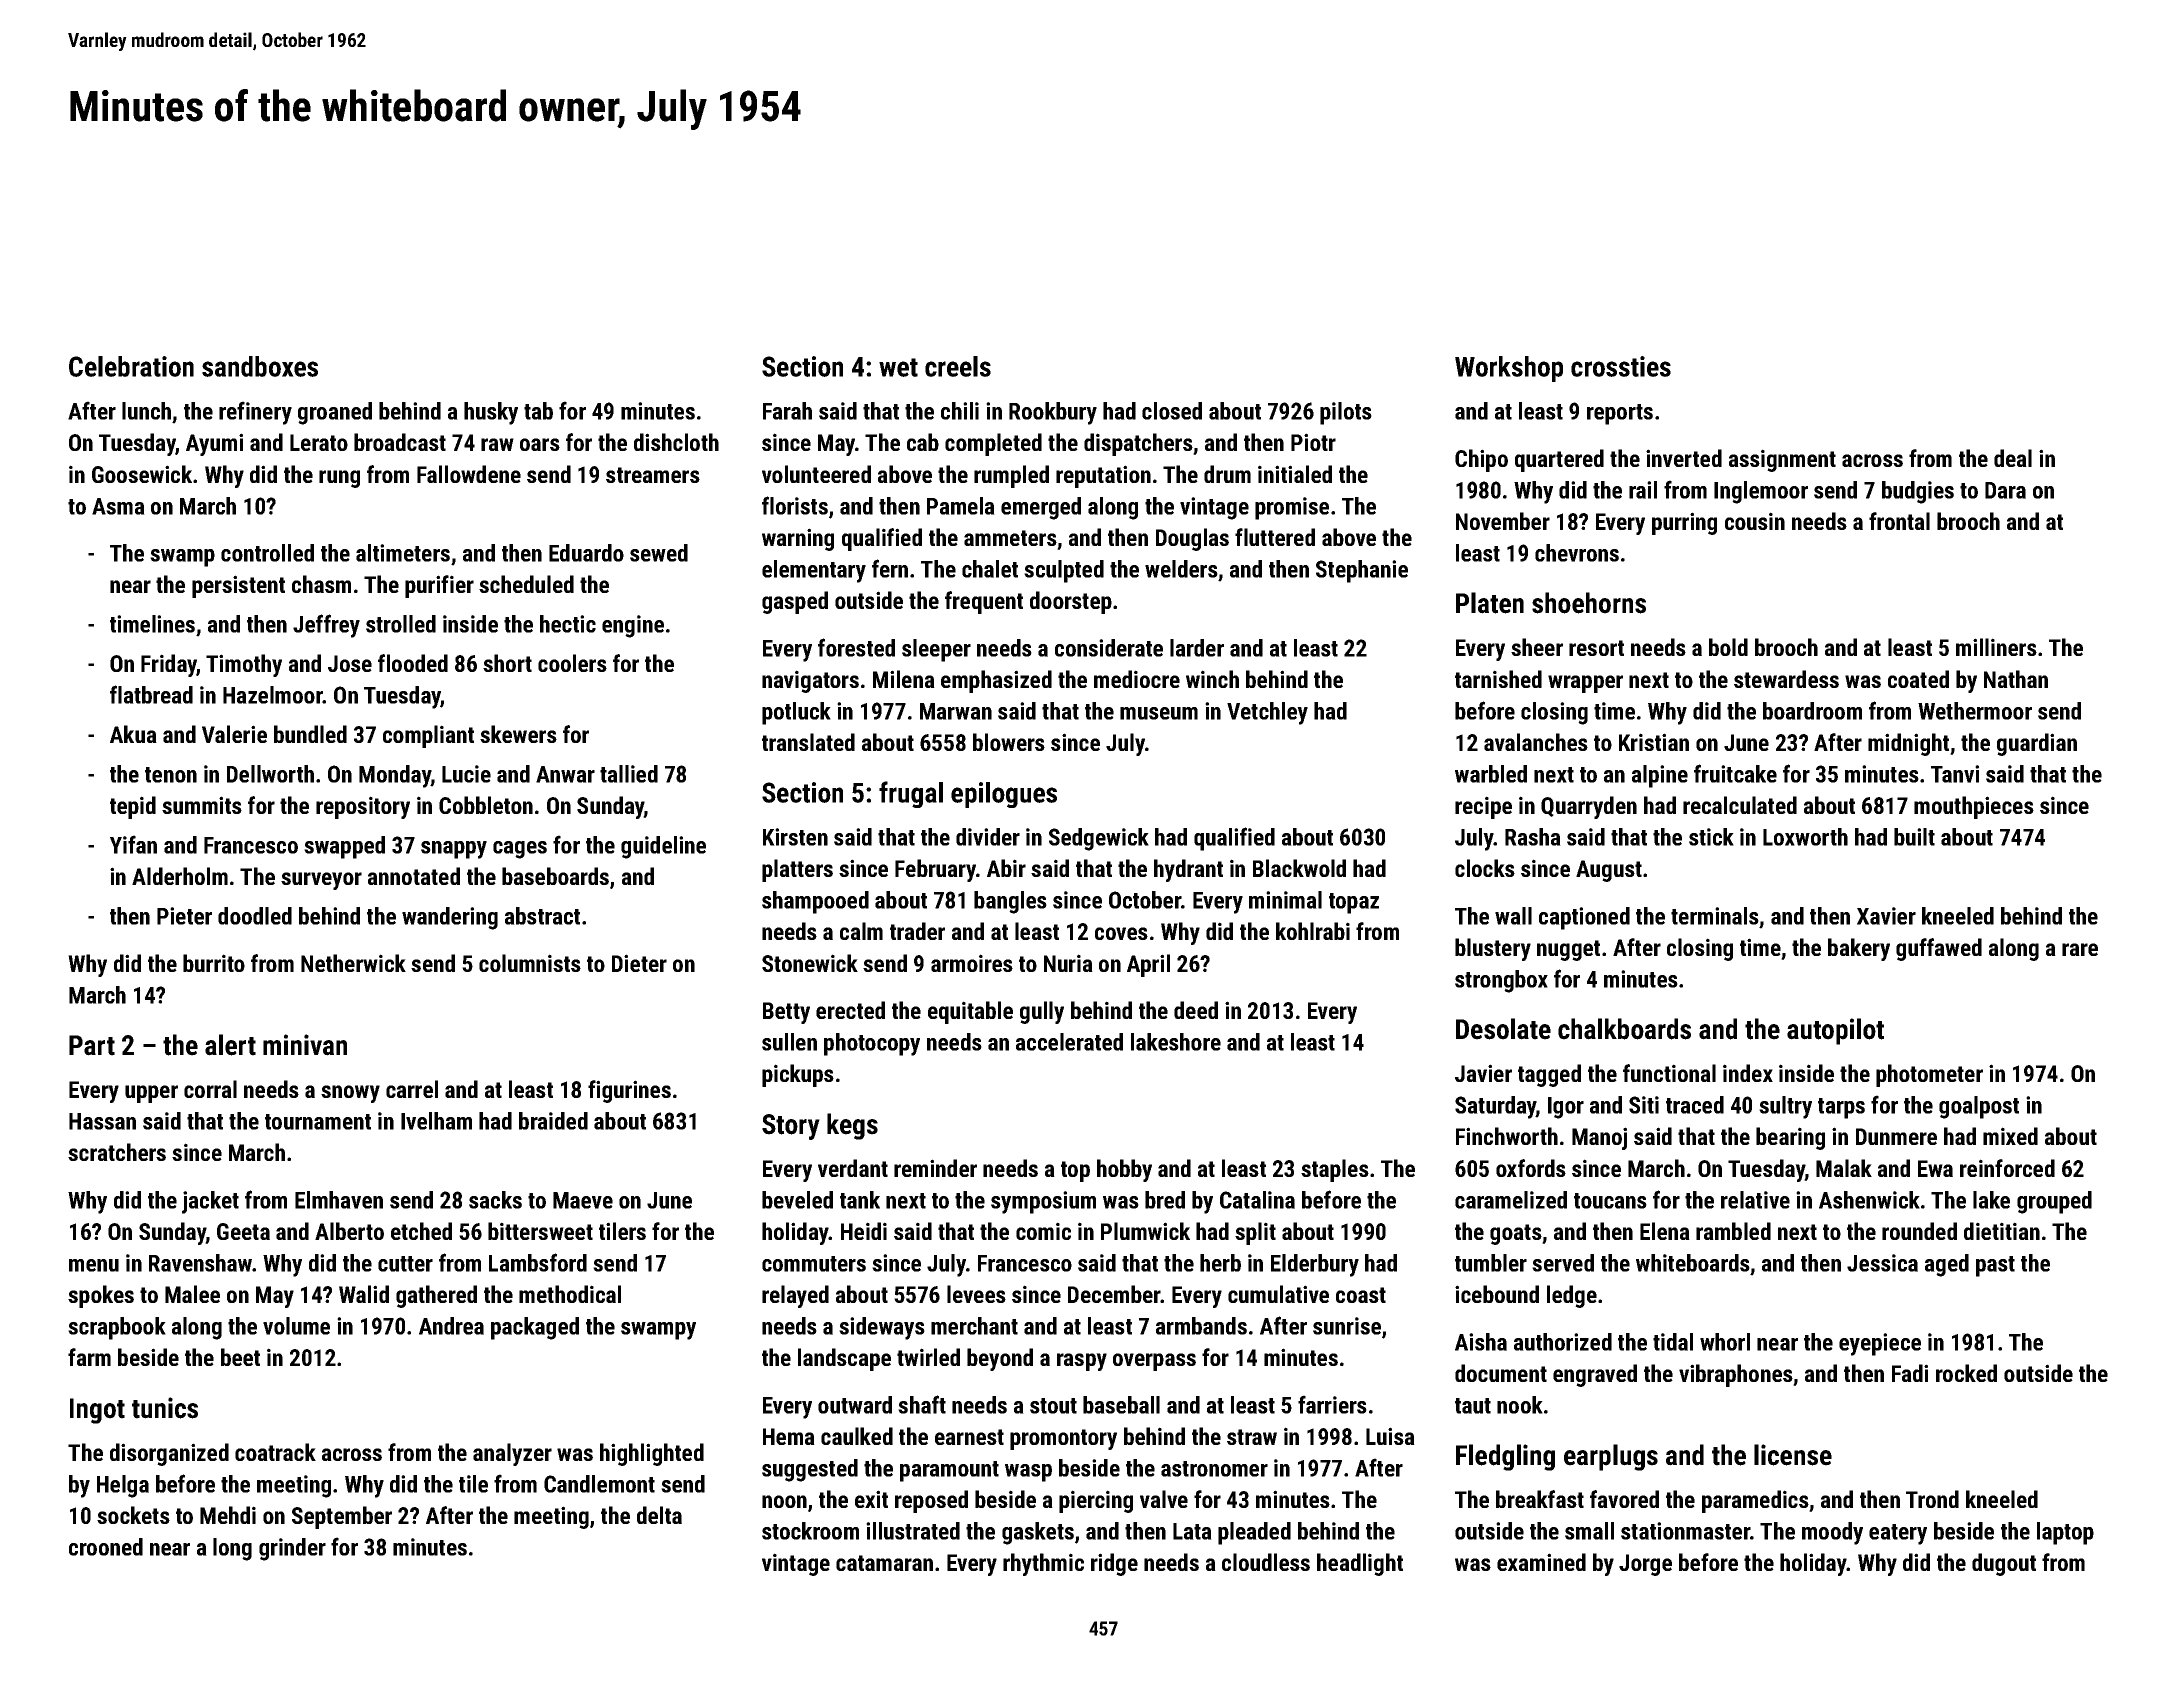  Describe the element at coordinates (1624, 1499) in the page. I see `favored` at that location.
